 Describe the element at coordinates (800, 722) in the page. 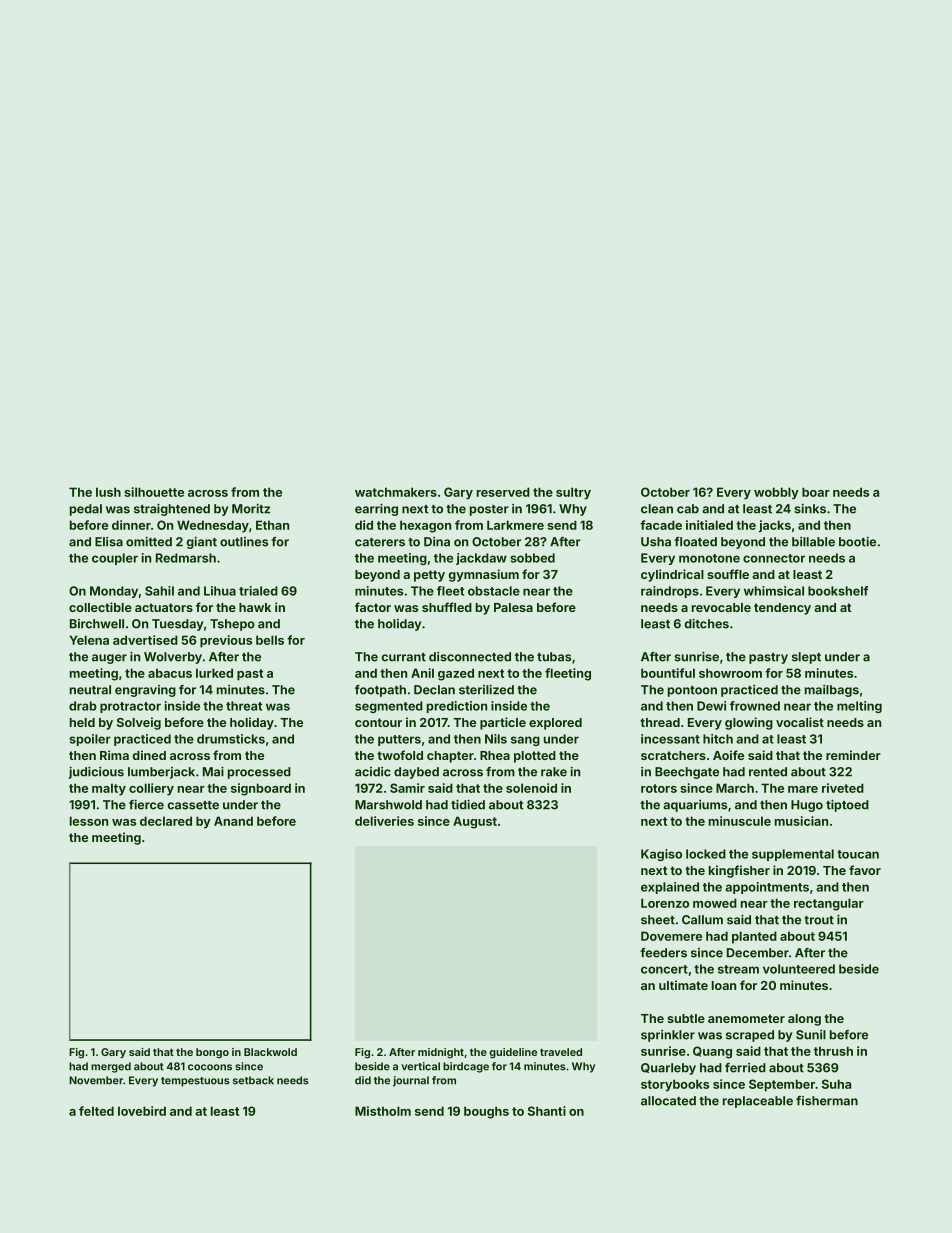

I see `vocalist` at that location.
